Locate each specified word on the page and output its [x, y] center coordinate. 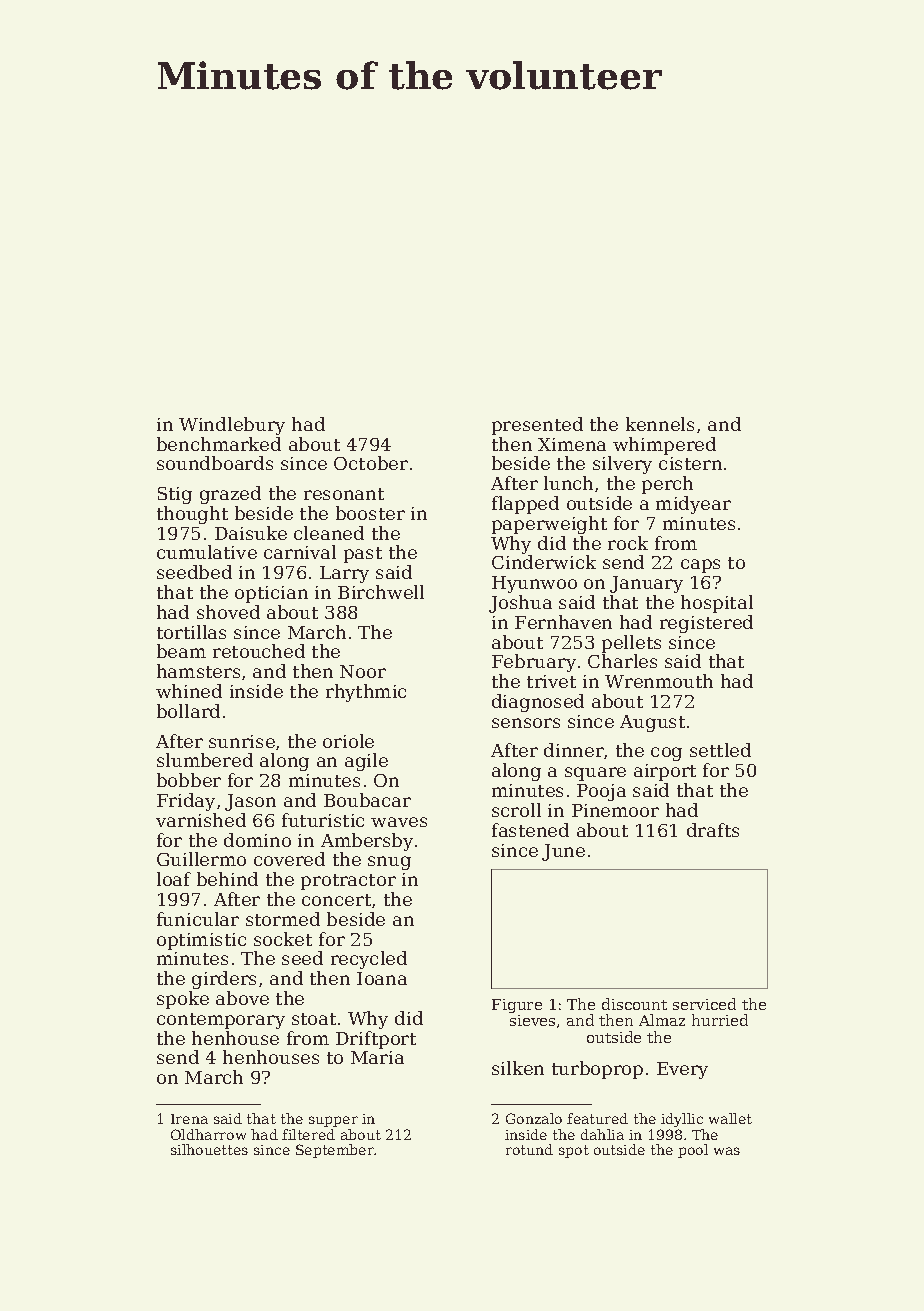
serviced [704, 1004]
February [534, 663]
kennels [660, 424]
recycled [369, 960]
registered [706, 624]
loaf [174, 879]
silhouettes [209, 1149]
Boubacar [367, 800]
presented [537, 426]
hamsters [198, 671]
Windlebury [232, 426]
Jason [250, 802]
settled [720, 750]
